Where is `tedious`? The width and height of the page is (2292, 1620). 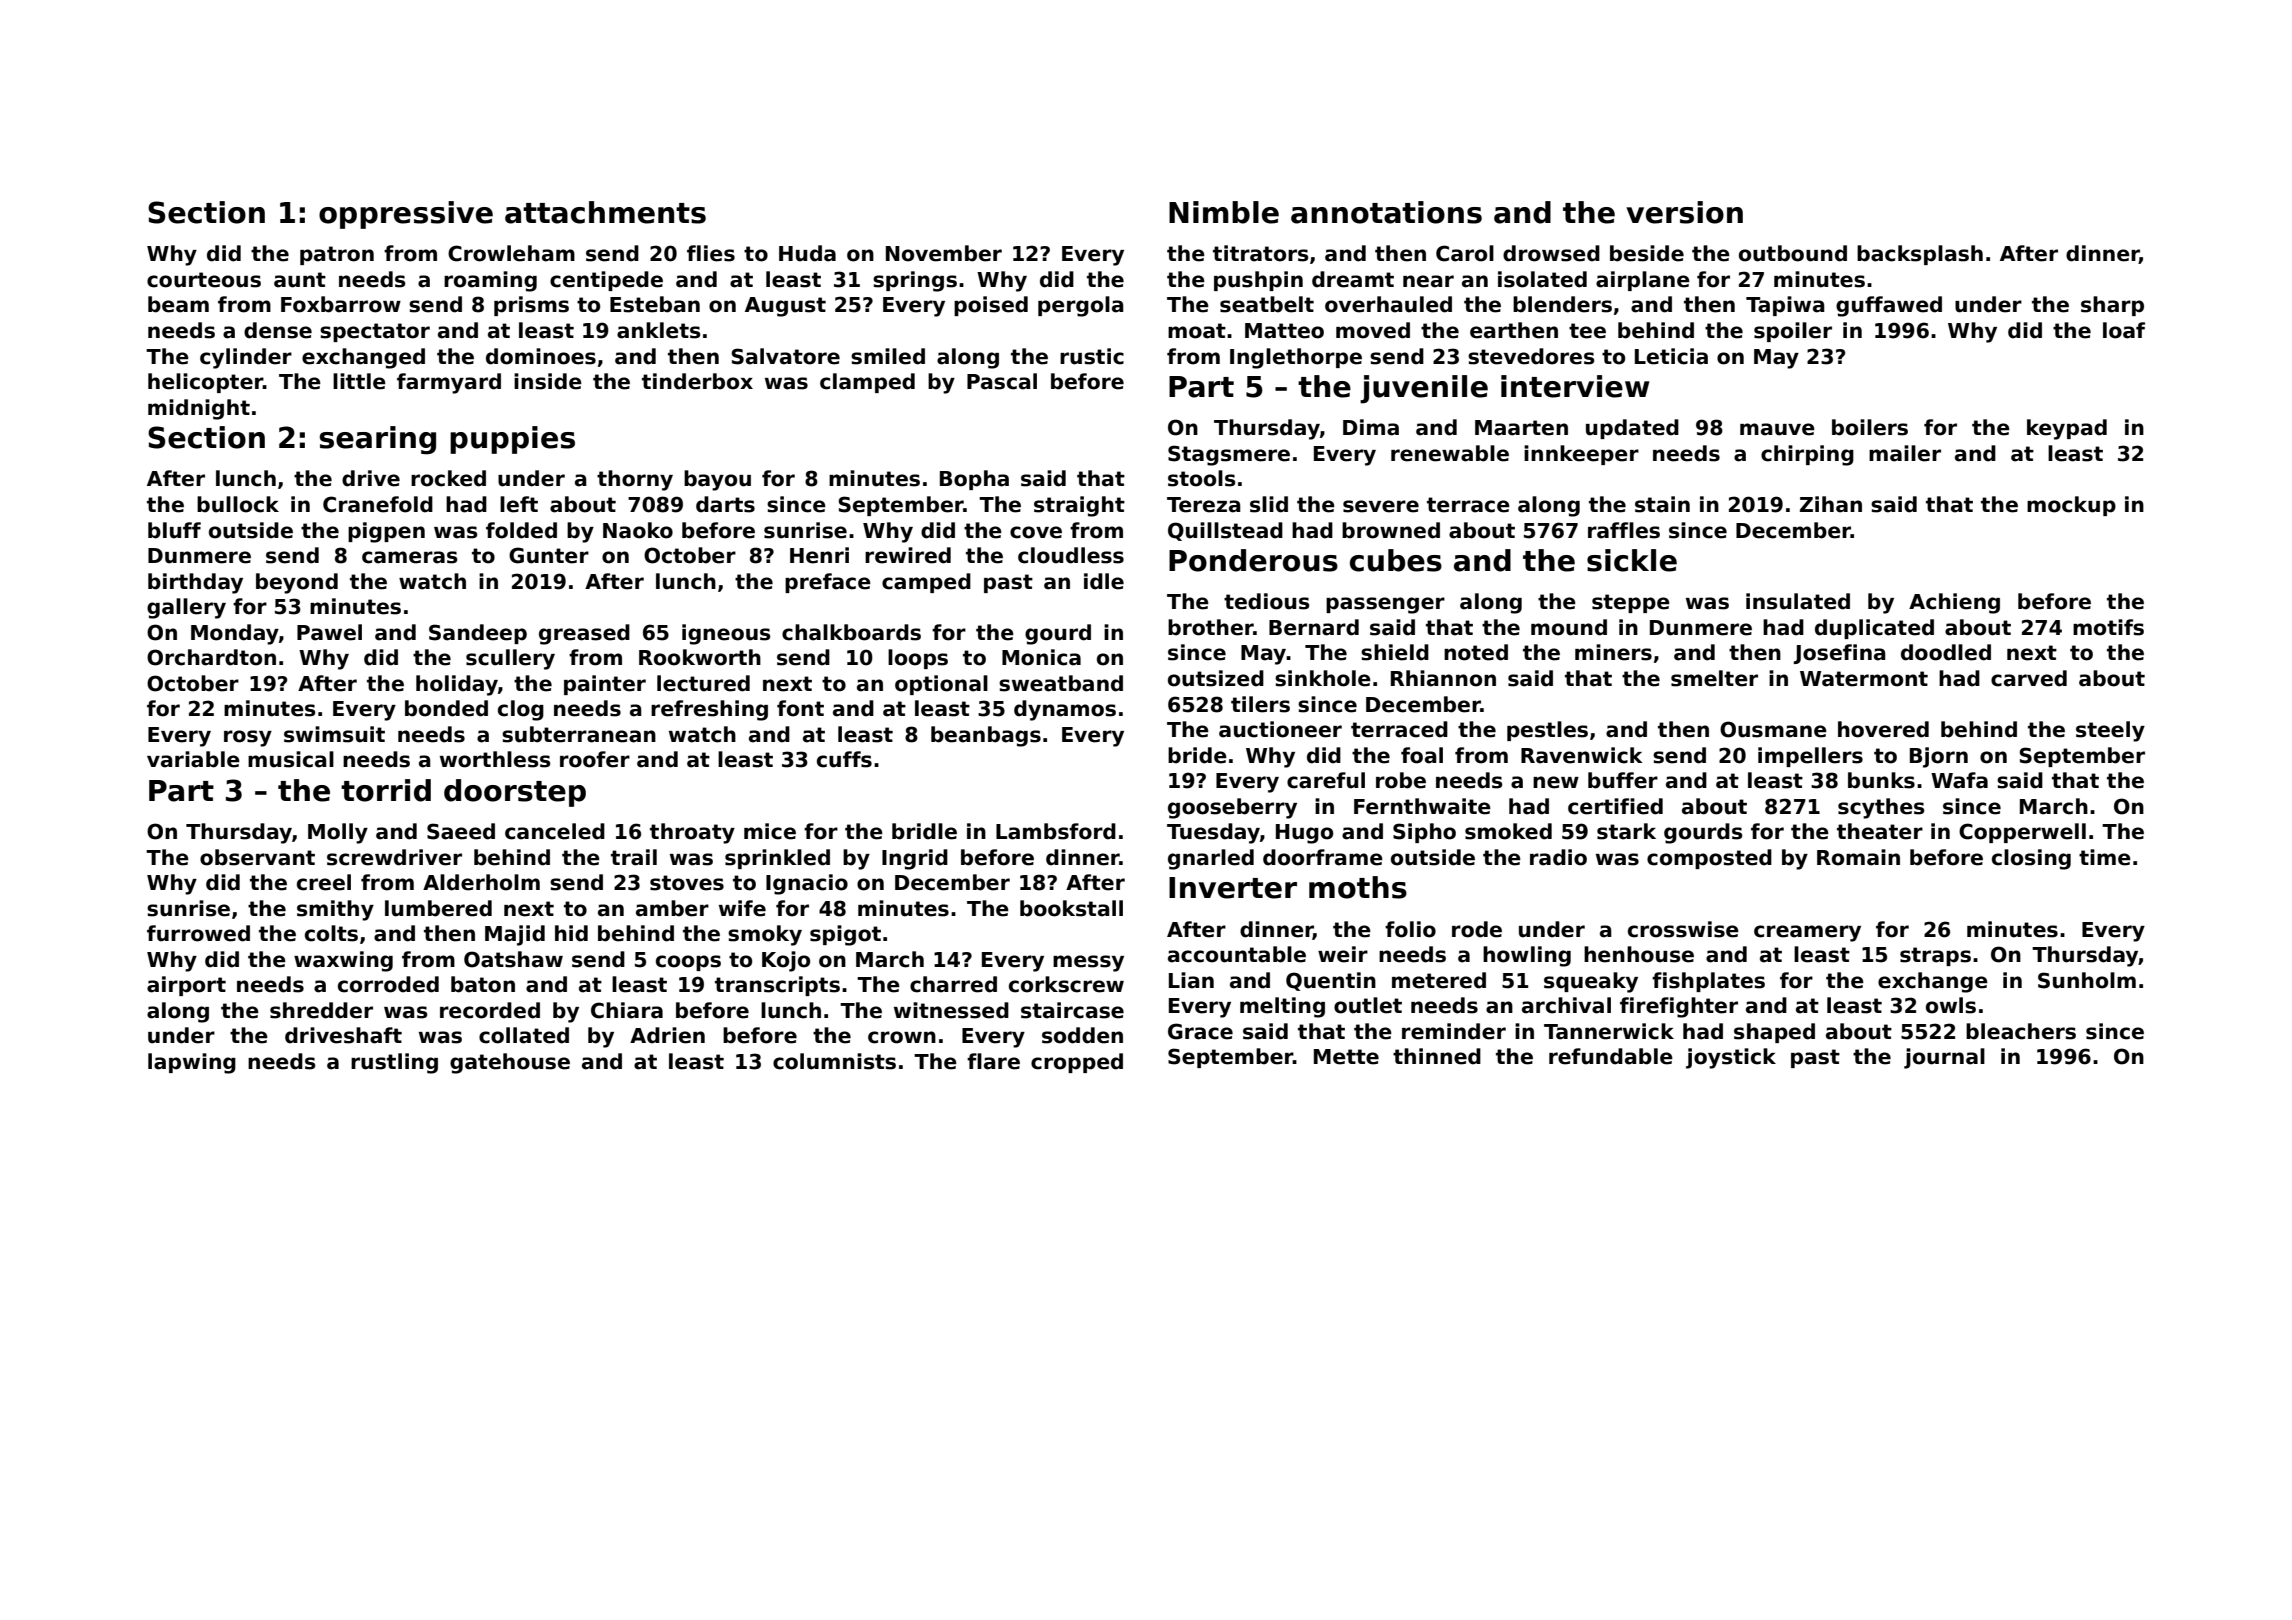
tedious is located at coordinates (1267, 601).
